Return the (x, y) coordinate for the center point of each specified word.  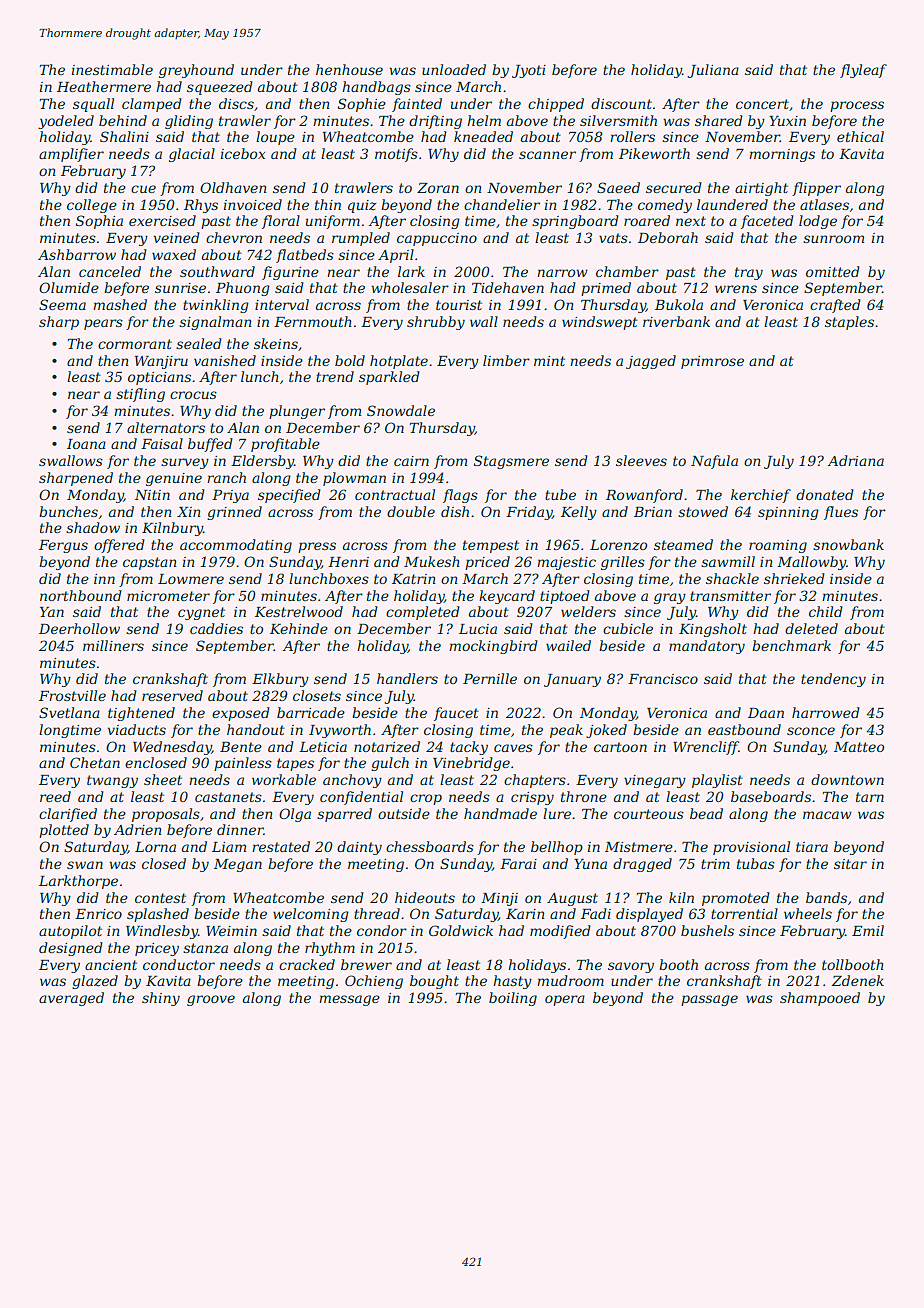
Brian (653, 512)
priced (487, 563)
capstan (150, 563)
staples (849, 323)
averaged (71, 999)
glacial (192, 155)
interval (282, 304)
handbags (376, 88)
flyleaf (863, 71)
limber (506, 360)
